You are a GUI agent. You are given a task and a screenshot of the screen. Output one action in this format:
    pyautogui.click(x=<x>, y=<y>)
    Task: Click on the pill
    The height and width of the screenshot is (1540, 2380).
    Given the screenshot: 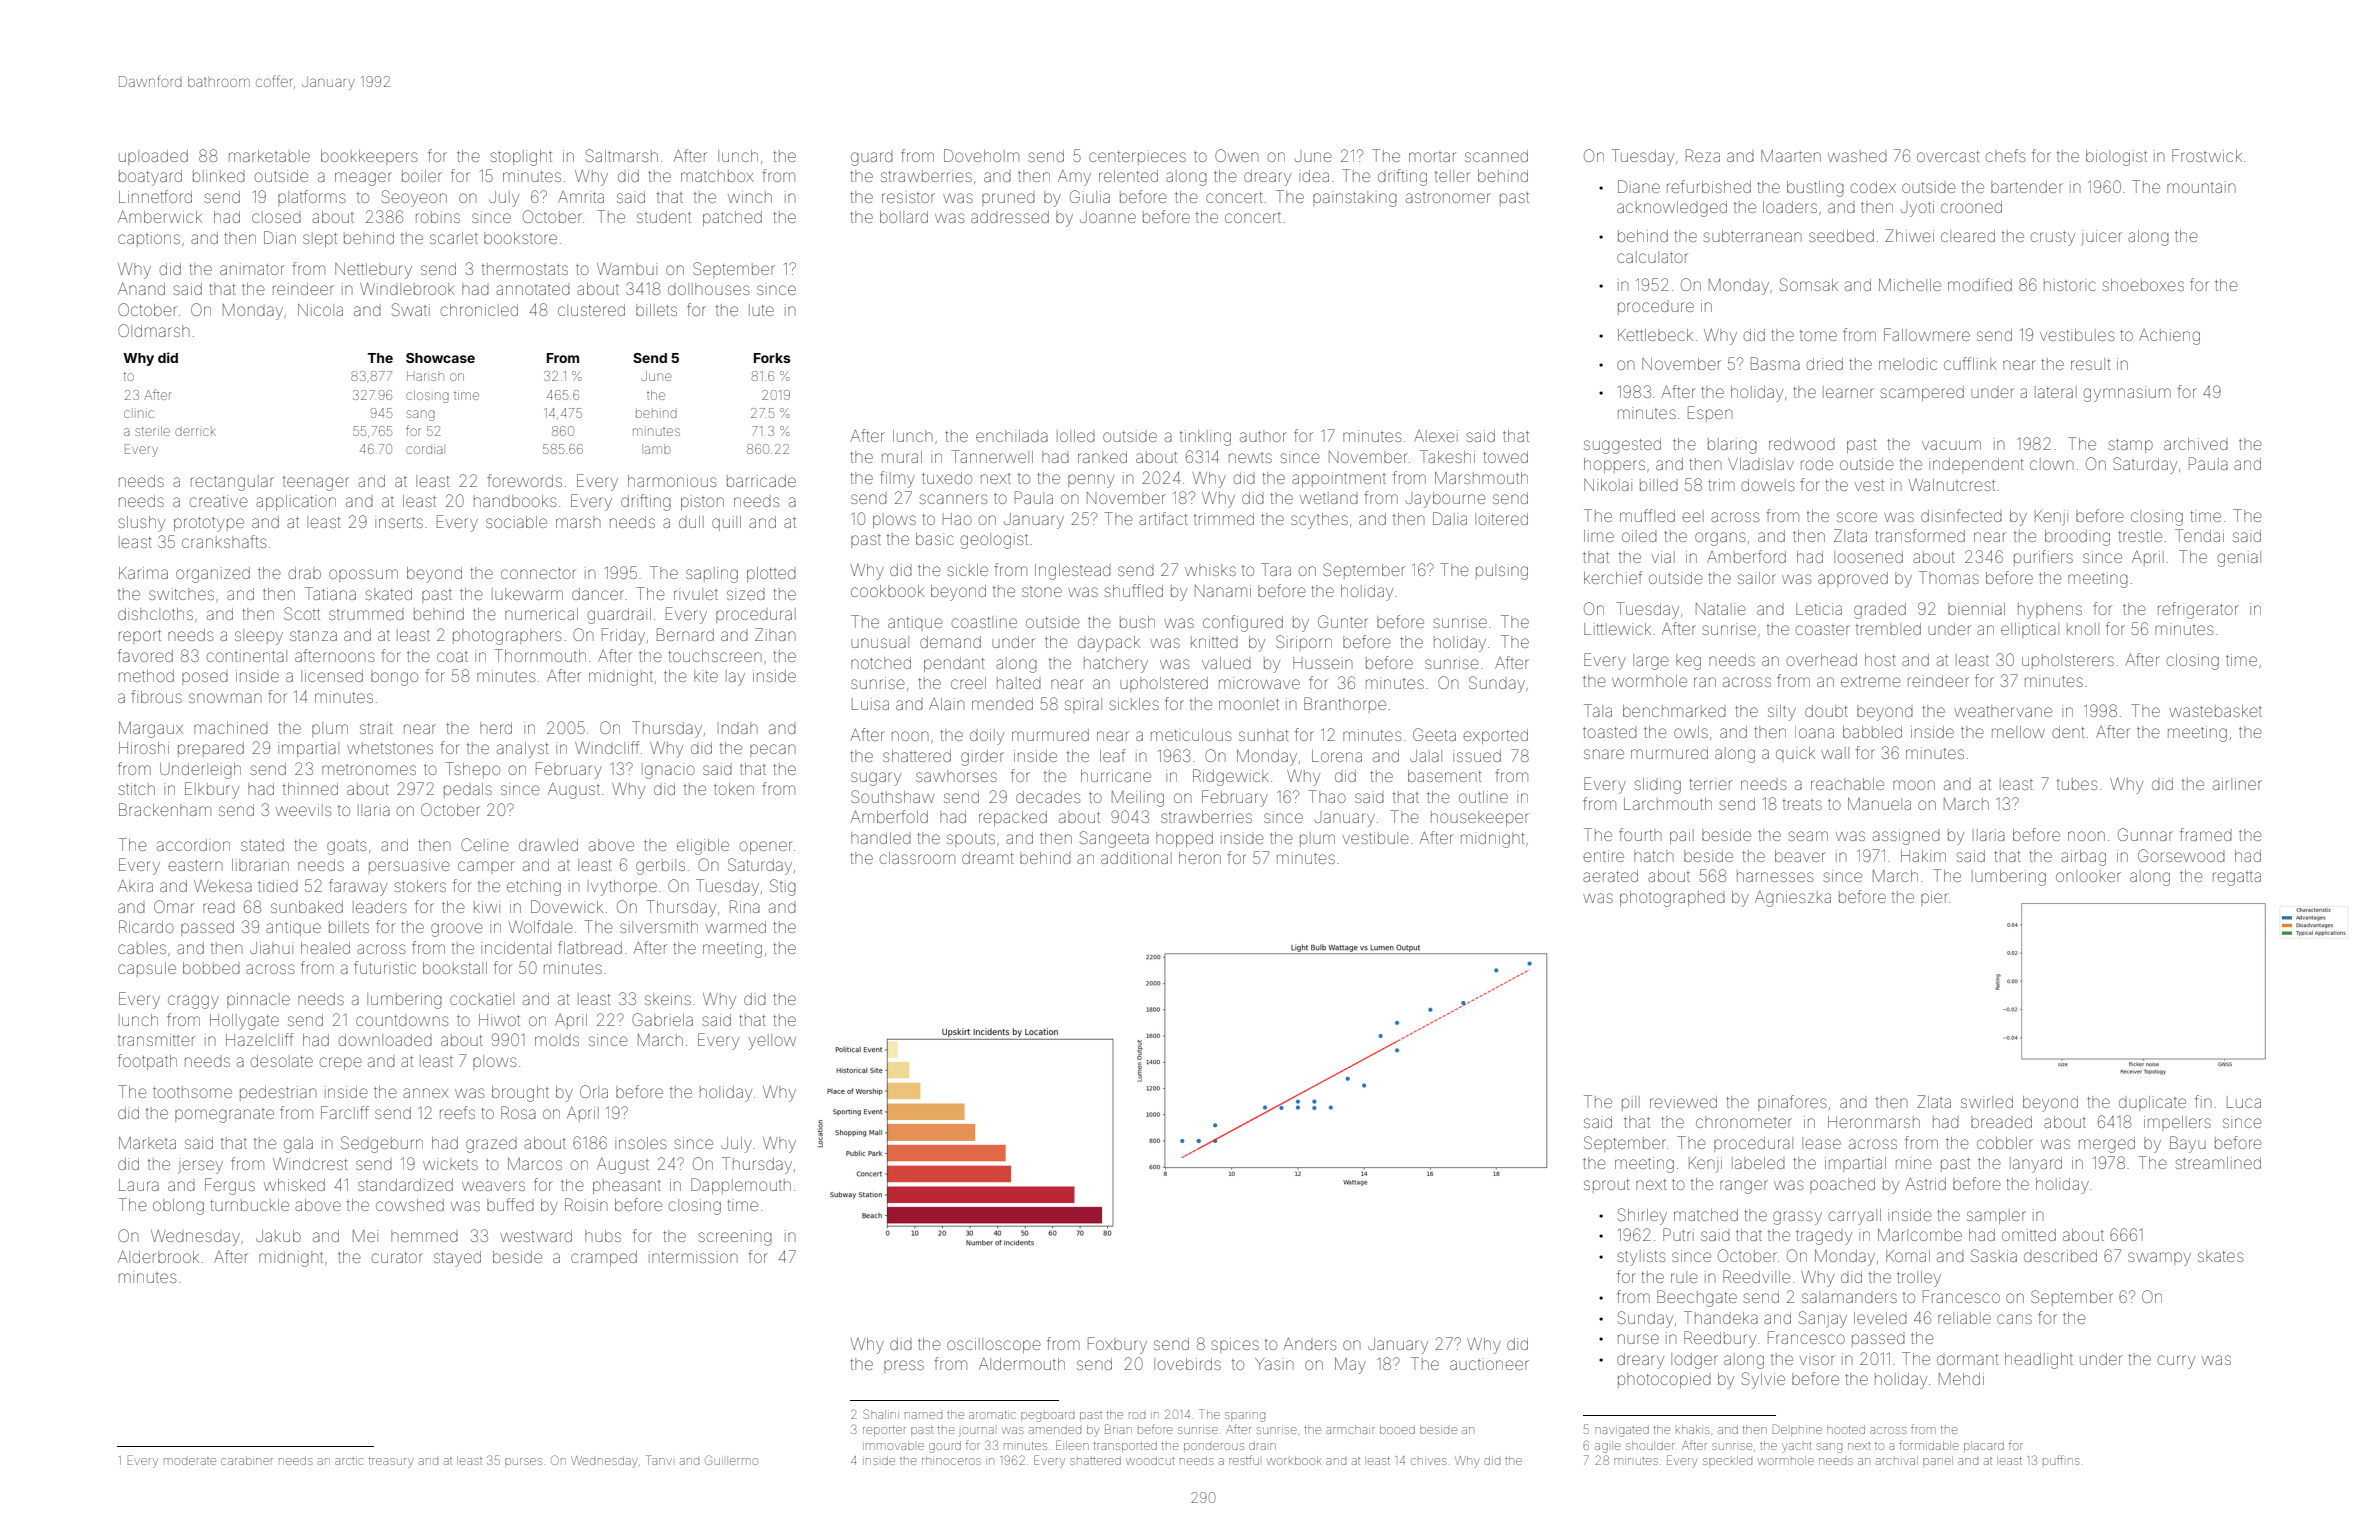 What is the action you would take?
    pyautogui.click(x=1631, y=1103)
